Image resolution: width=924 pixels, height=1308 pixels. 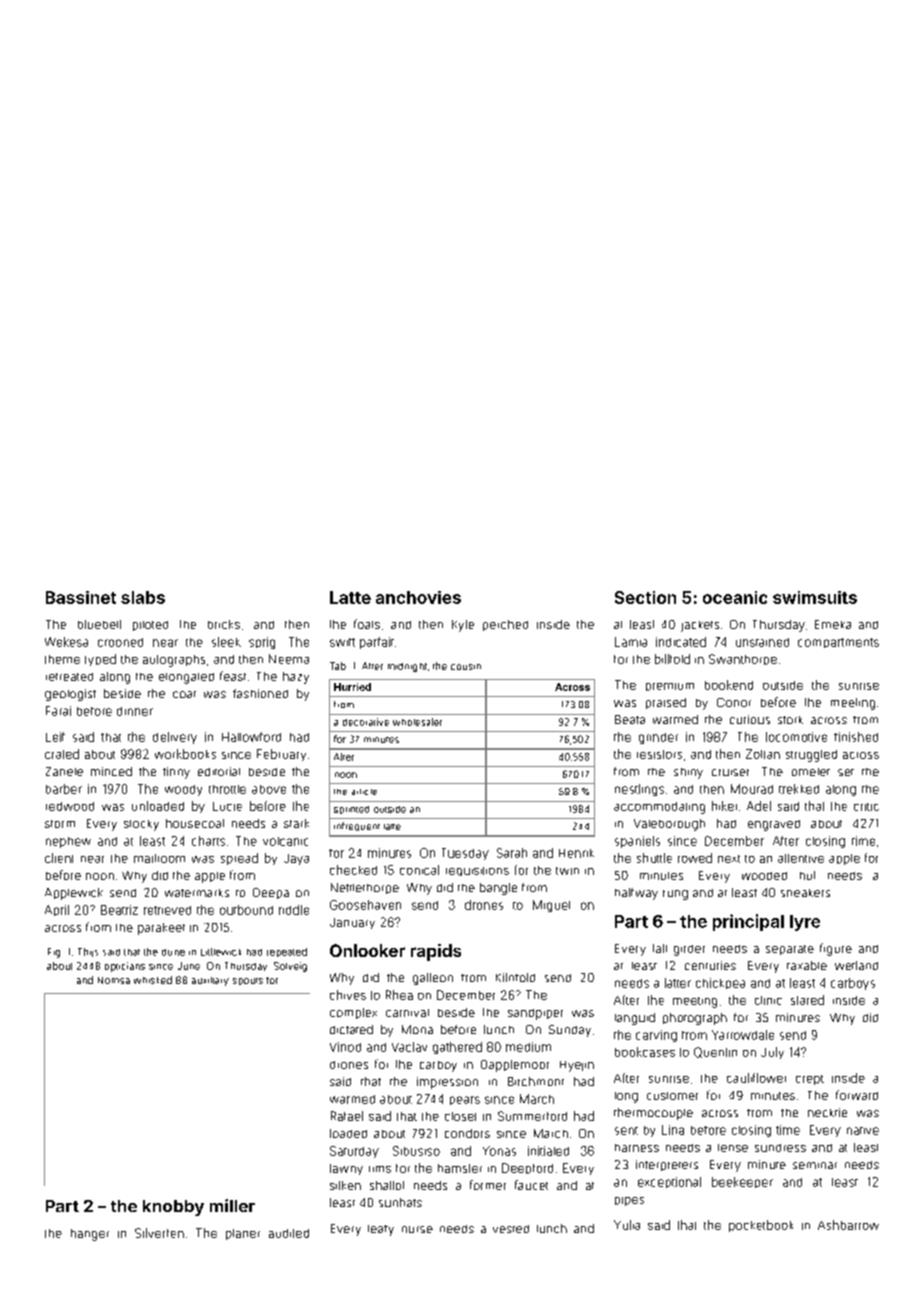 What do you see at coordinates (239, 859) in the document?
I see `spread` at bounding box center [239, 859].
